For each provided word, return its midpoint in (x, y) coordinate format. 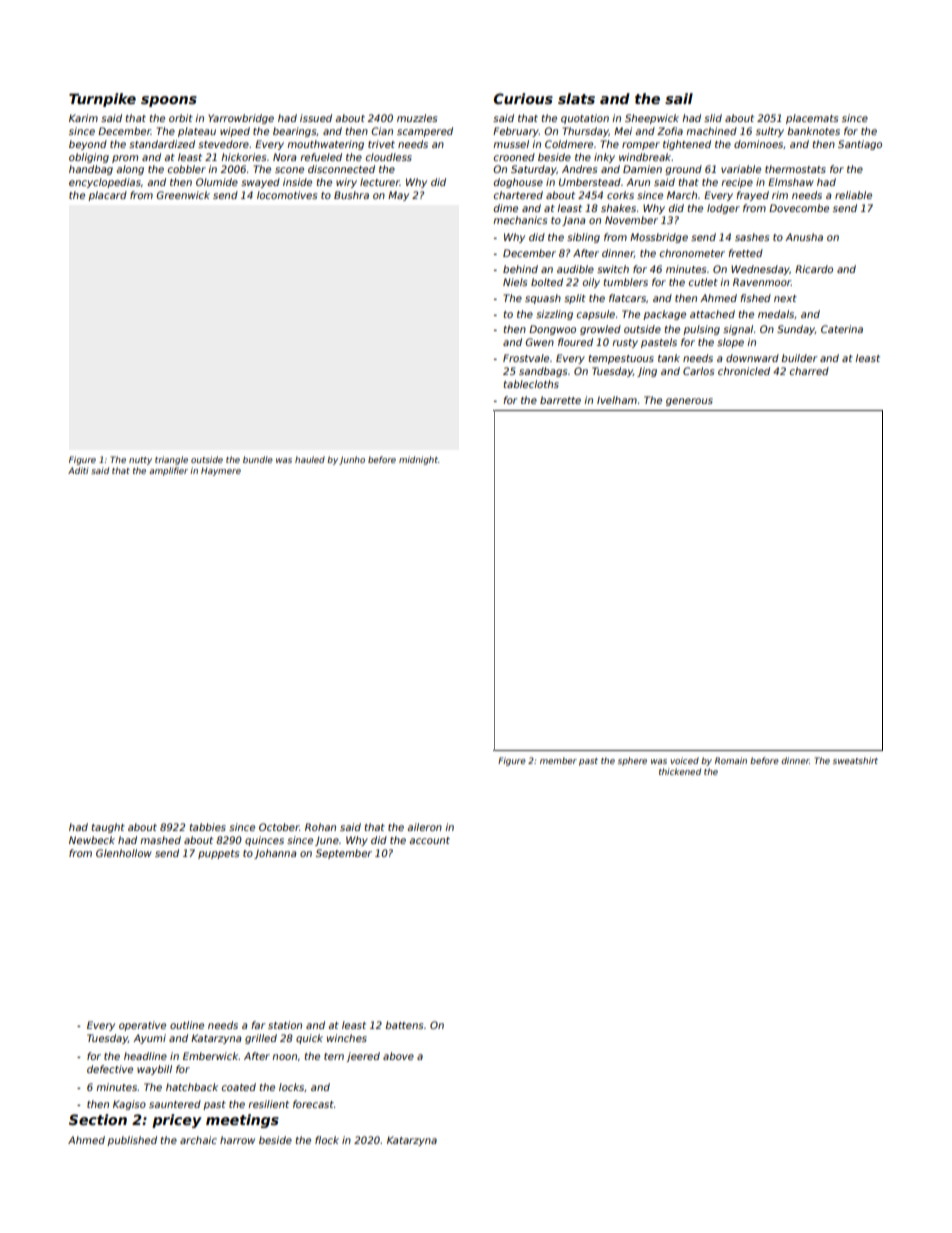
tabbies (207, 827)
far (258, 1025)
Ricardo (814, 269)
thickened (680, 771)
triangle (171, 460)
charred (809, 371)
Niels (515, 282)
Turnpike (102, 100)
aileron (424, 827)
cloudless (389, 157)
